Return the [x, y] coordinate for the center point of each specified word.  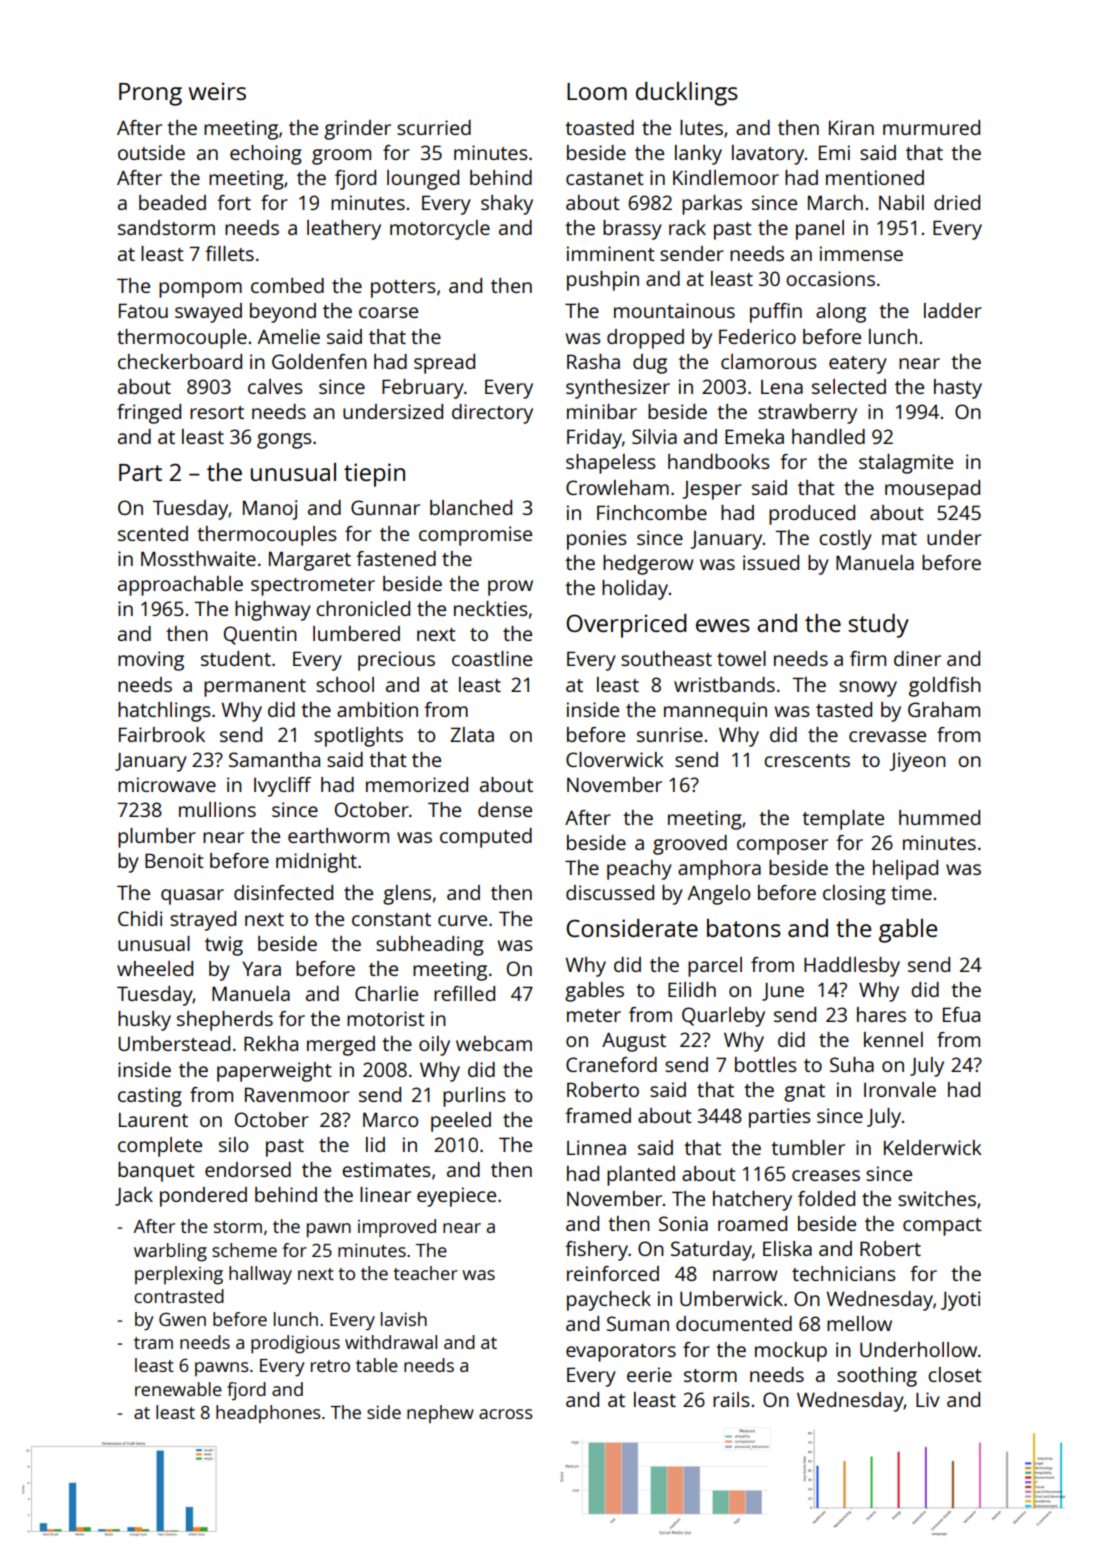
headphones [268, 1414]
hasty [958, 389]
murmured [931, 127]
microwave [167, 784]
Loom [597, 91]
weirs [217, 91]
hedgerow [648, 565]
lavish [404, 1319]
